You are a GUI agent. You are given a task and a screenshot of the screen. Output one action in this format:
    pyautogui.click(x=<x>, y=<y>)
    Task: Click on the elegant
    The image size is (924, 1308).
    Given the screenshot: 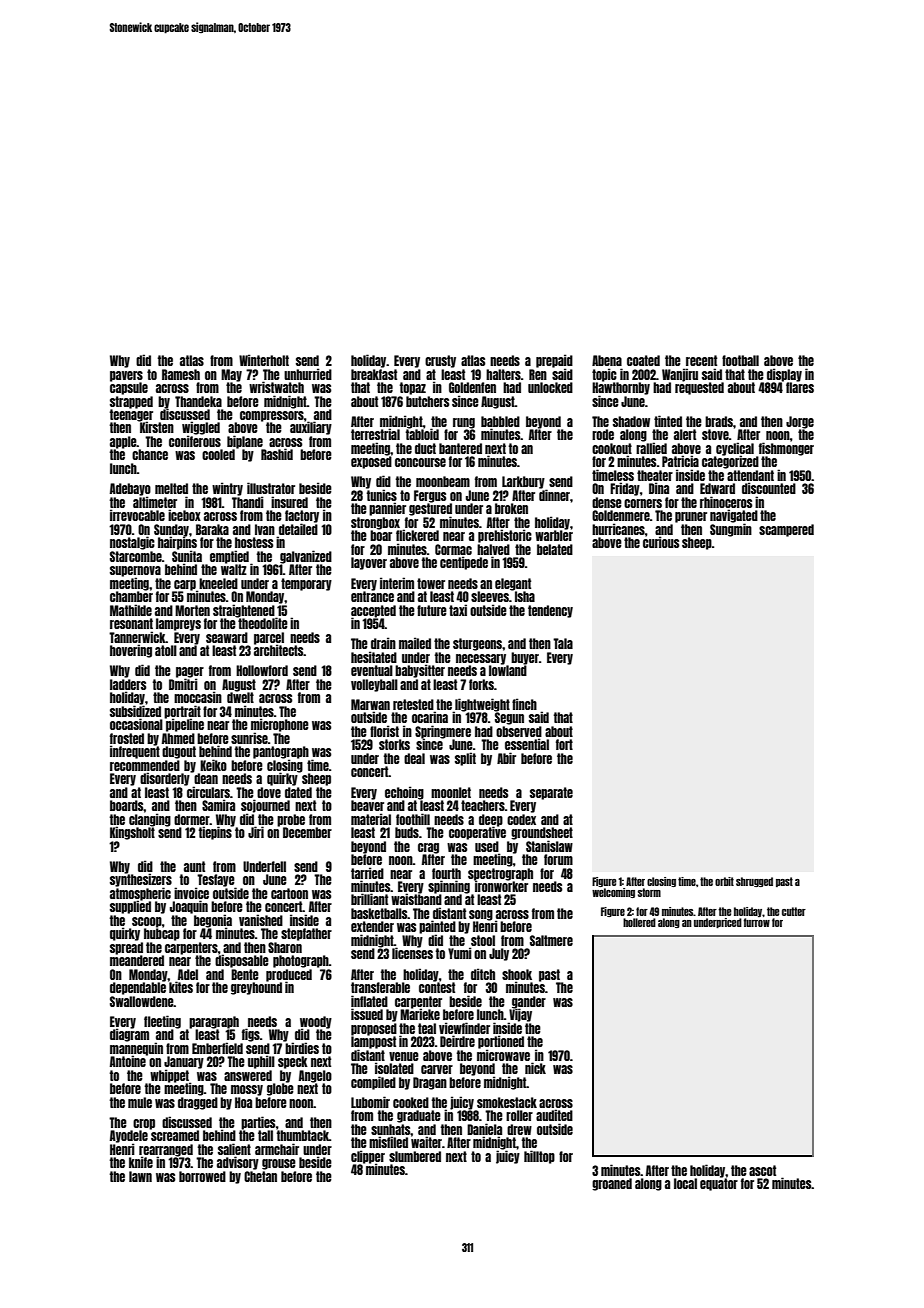 What is the action you would take?
    pyautogui.click(x=513, y=584)
